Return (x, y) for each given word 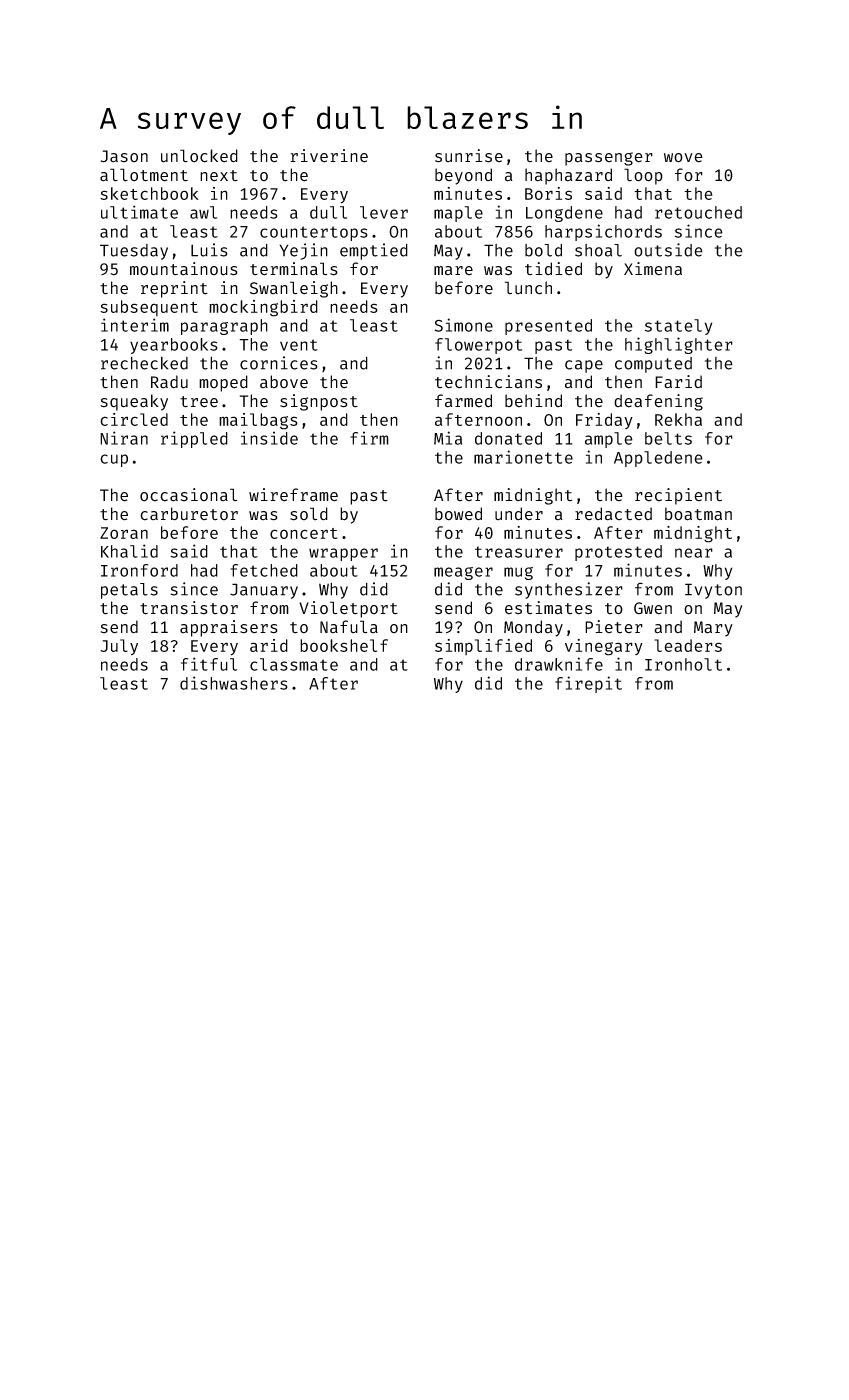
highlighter (679, 345)
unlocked (199, 156)
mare (453, 271)
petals (129, 591)
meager (463, 573)
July (119, 647)
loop (643, 176)
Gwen (653, 608)
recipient (678, 496)
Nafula (349, 627)
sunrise (469, 156)
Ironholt (683, 664)
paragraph (224, 327)
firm (369, 438)
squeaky (134, 402)
